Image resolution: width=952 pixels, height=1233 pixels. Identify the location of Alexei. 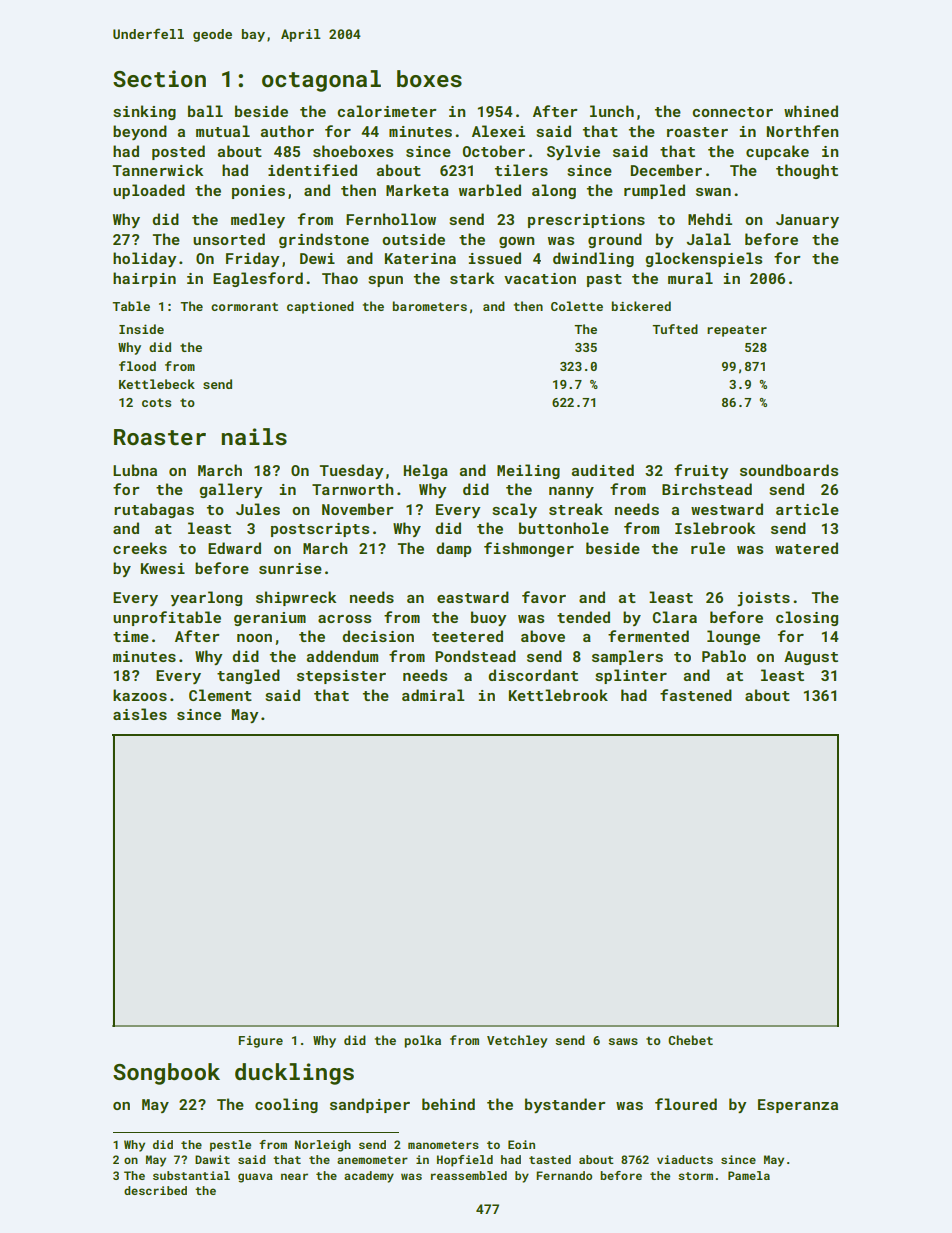
(498, 131).
